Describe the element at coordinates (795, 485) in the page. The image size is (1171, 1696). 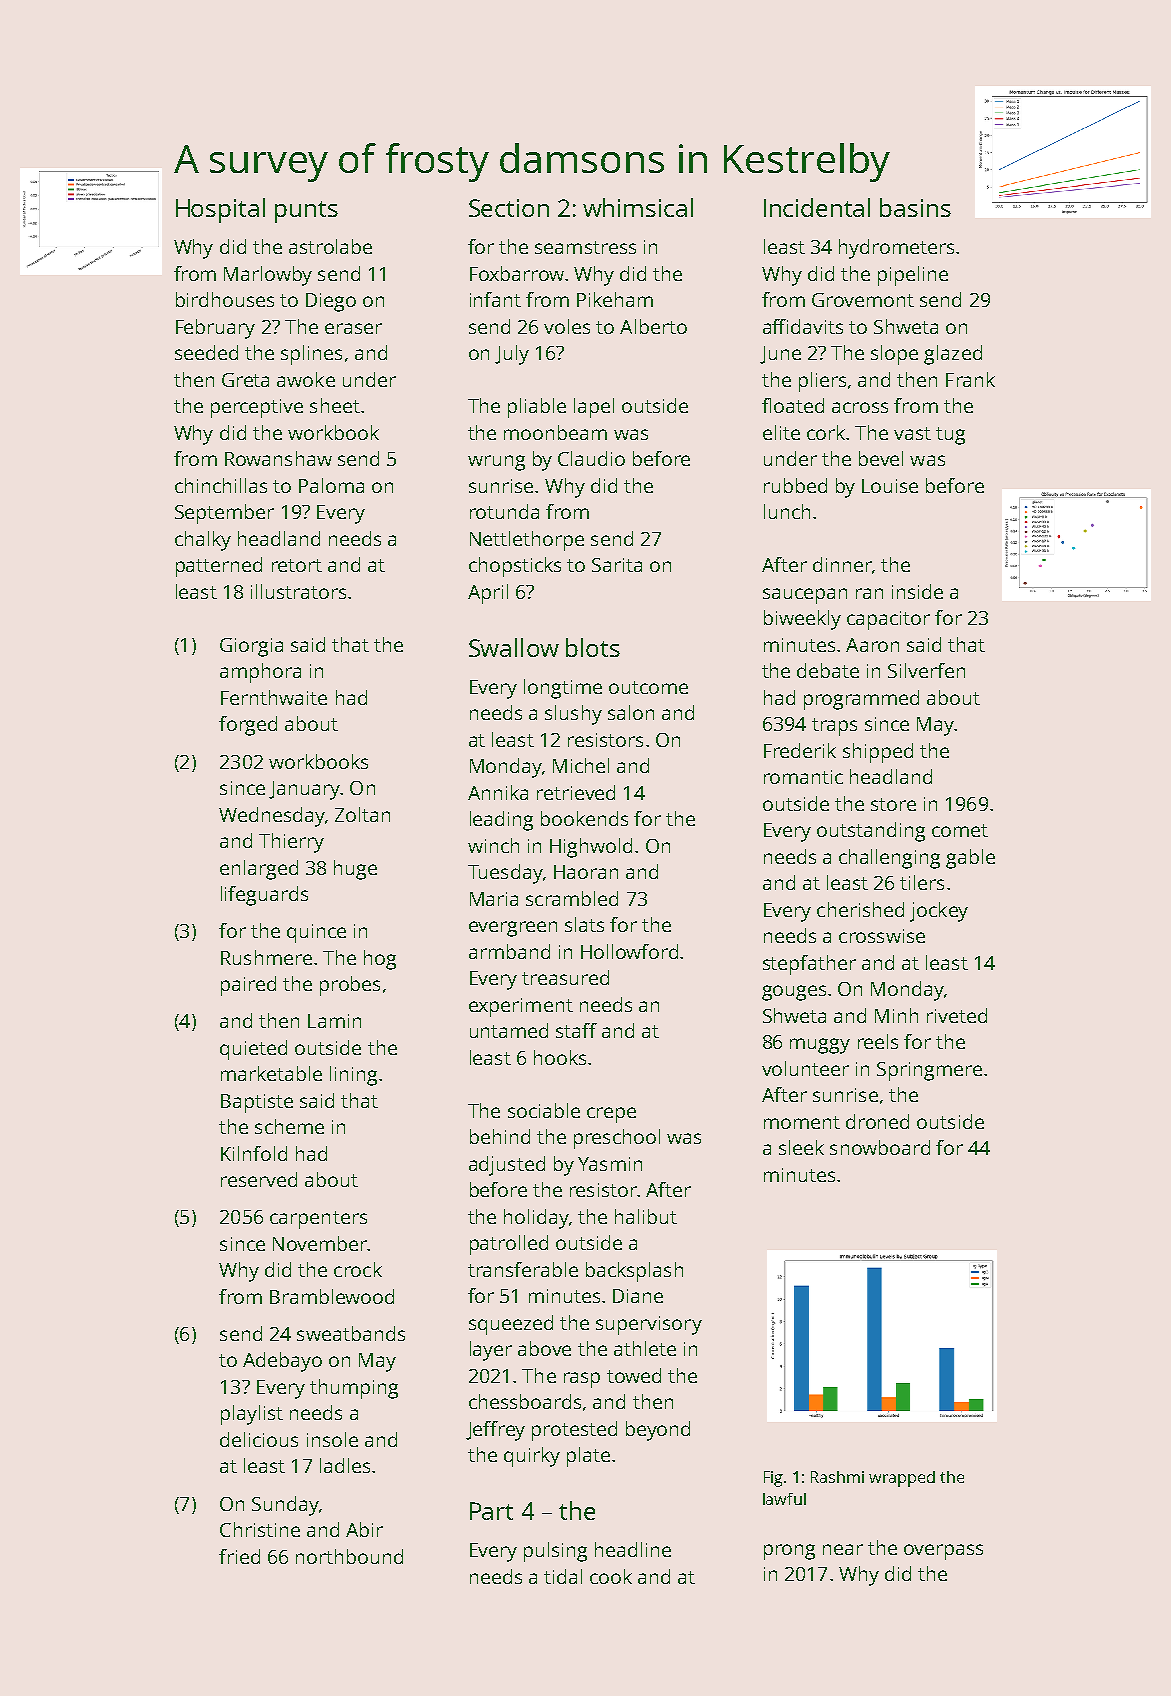
I see `rubbed` at that location.
